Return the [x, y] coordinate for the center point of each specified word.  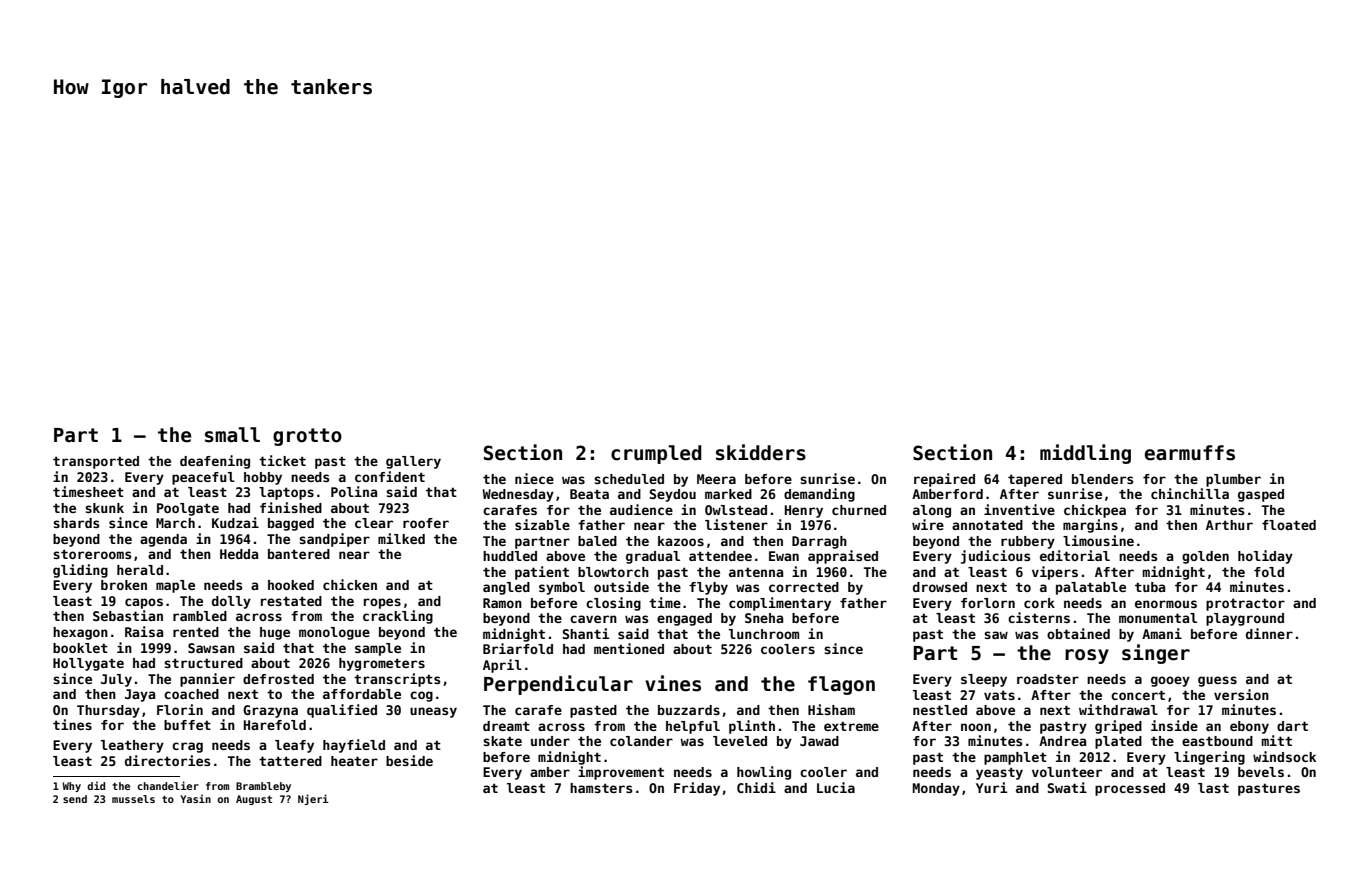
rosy [1087, 656]
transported [96, 462]
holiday [1265, 557]
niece [534, 478]
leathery [132, 746]
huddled [510, 556]
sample [378, 649]
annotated [987, 525]
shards [76, 523]
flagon [841, 685]
